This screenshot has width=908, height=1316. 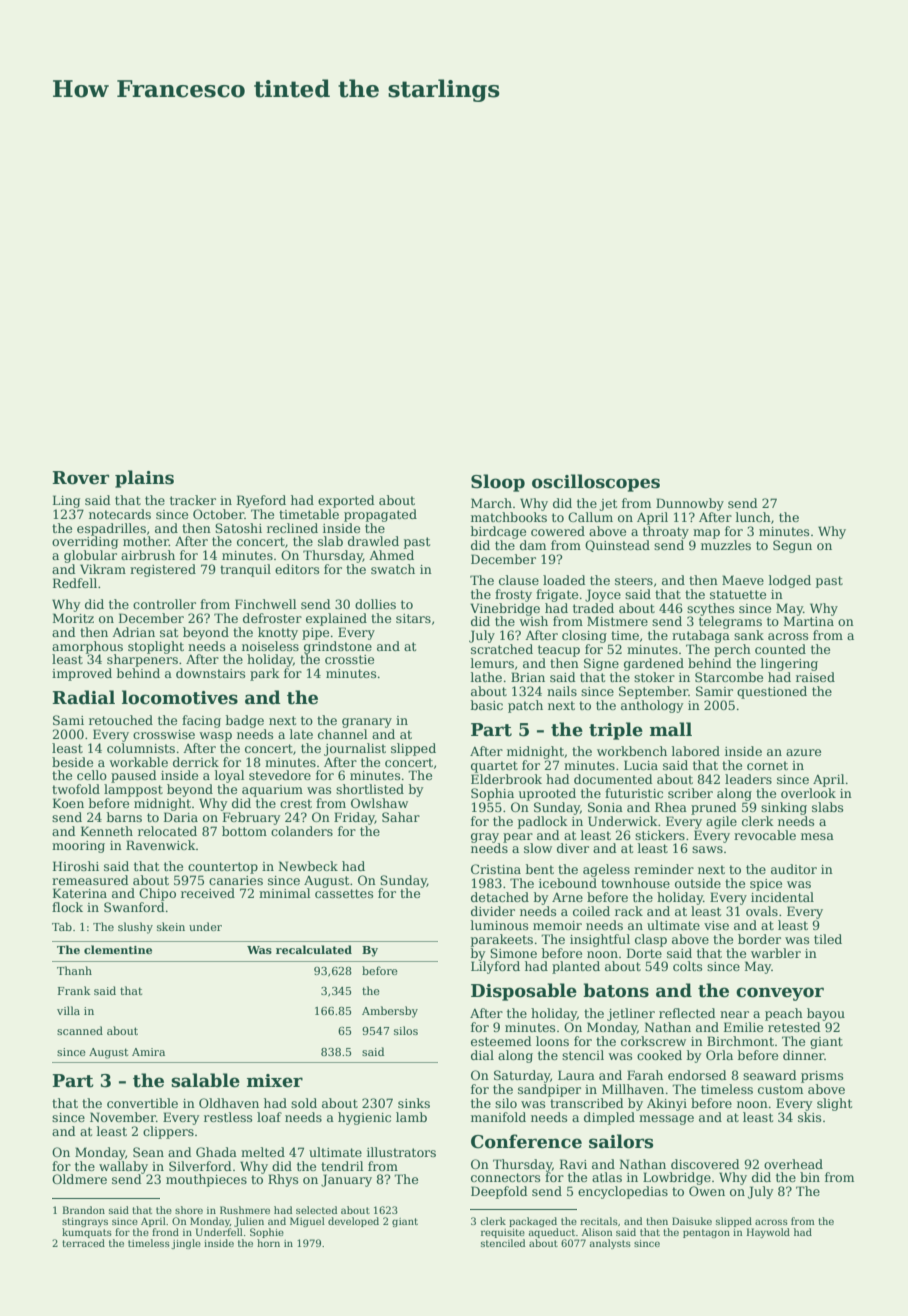 I want to click on patch, so click(x=525, y=706).
